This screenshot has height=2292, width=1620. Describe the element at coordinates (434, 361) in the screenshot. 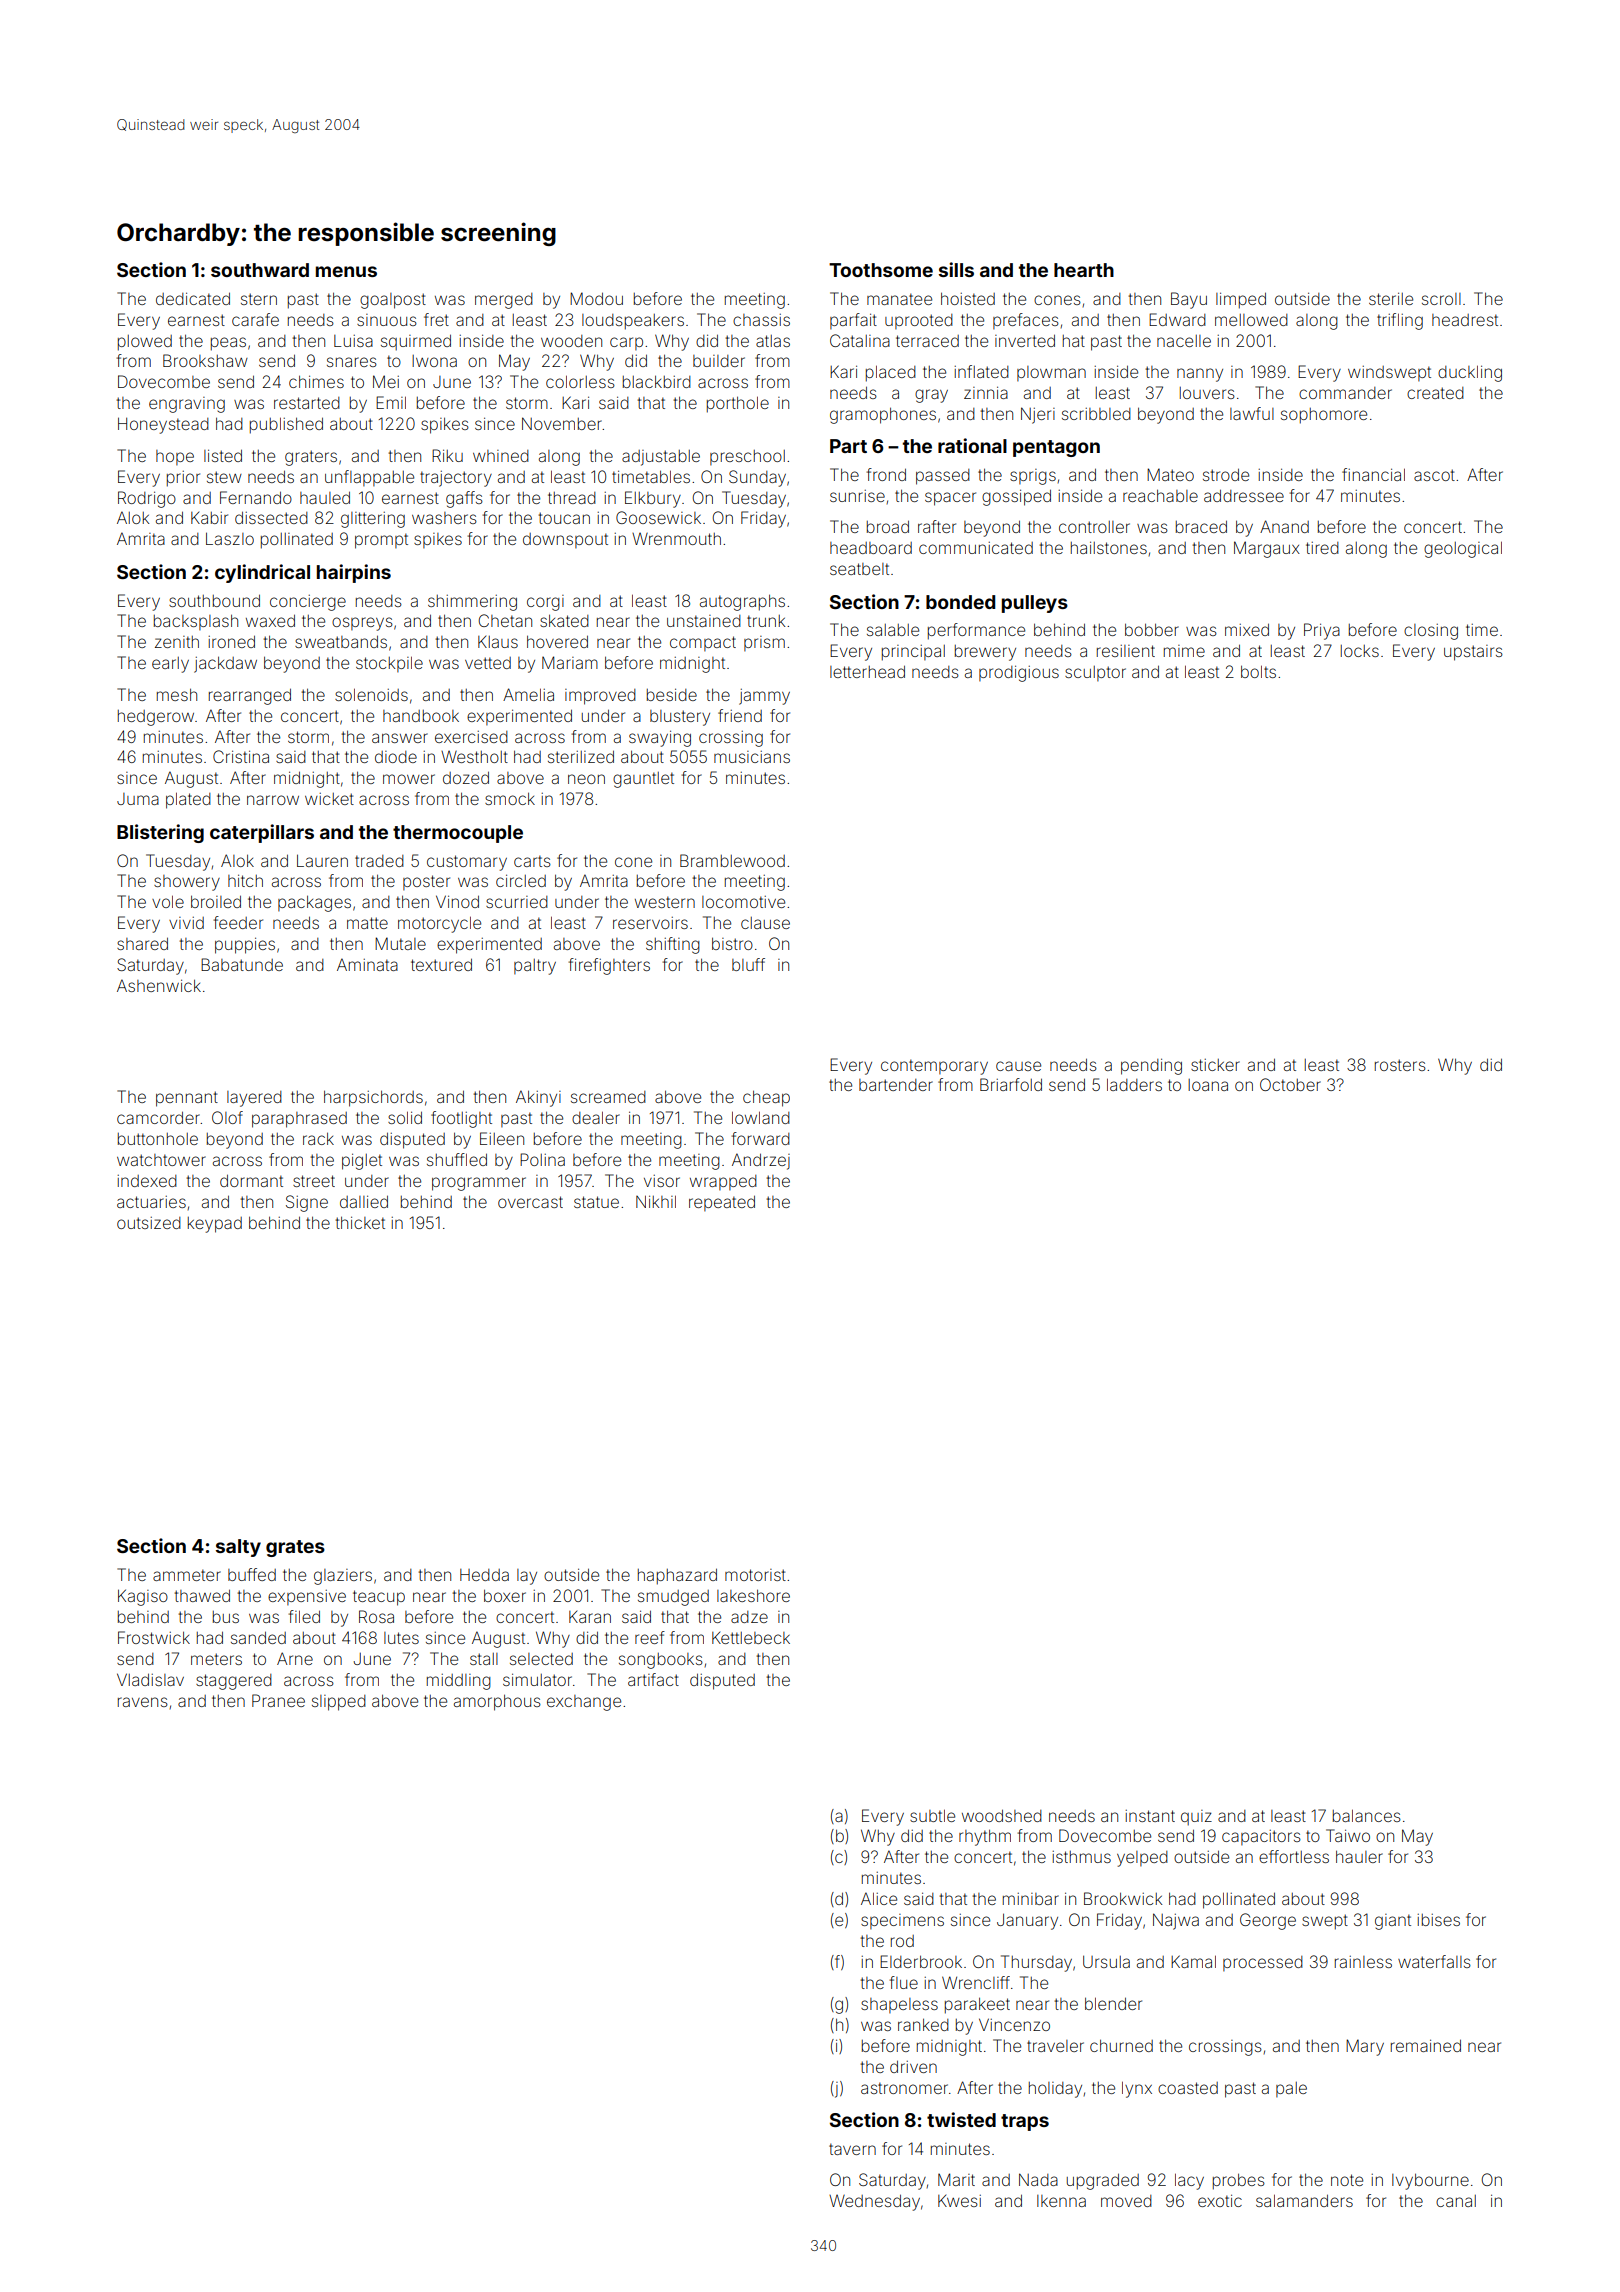

I see `Iwona` at that location.
